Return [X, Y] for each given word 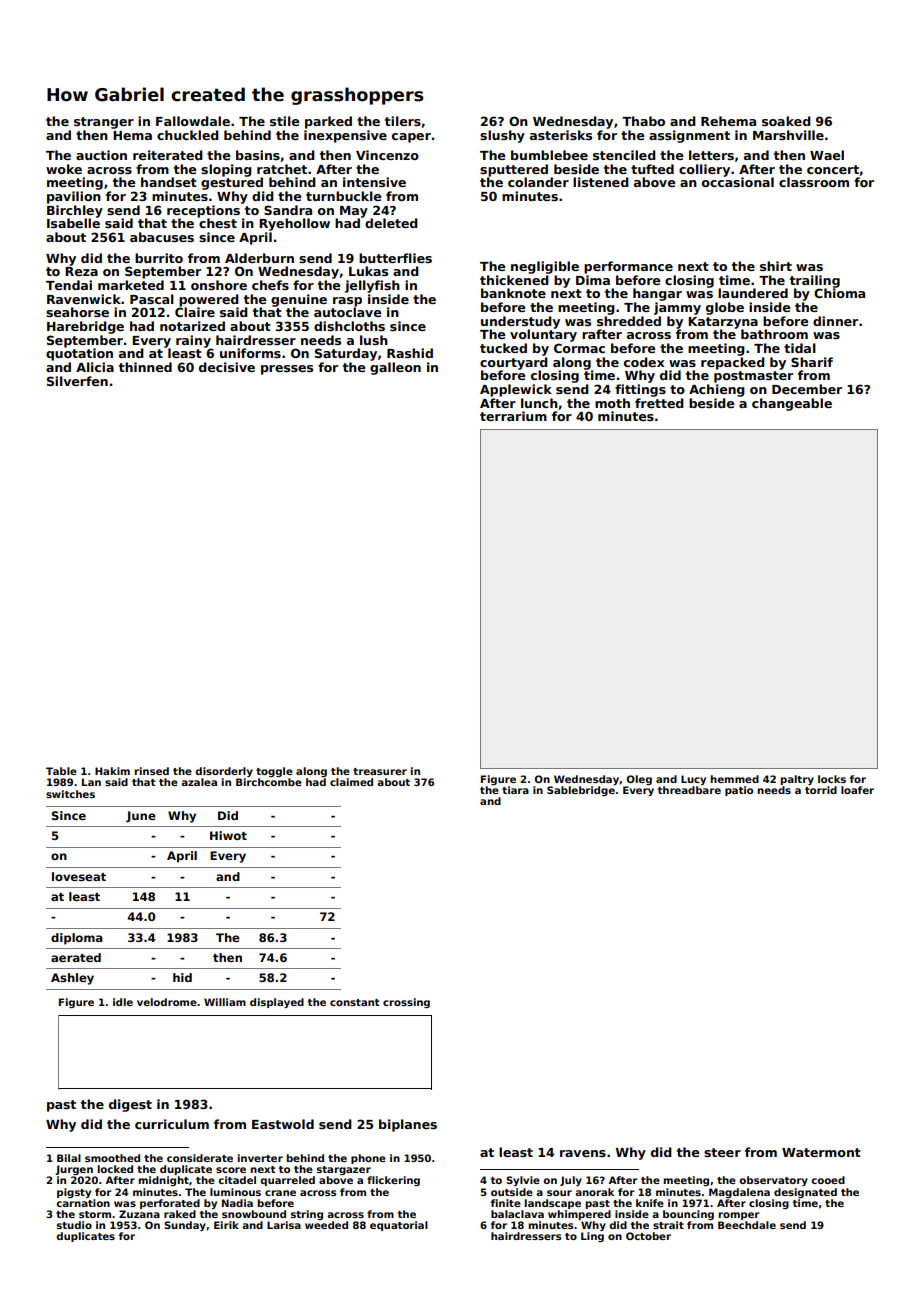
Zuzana [139, 1214]
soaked [786, 121]
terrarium [513, 416]
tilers [403, 121]
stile [284, 121]
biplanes [408, 1125]
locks [832, 779]
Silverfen [77, 381]
